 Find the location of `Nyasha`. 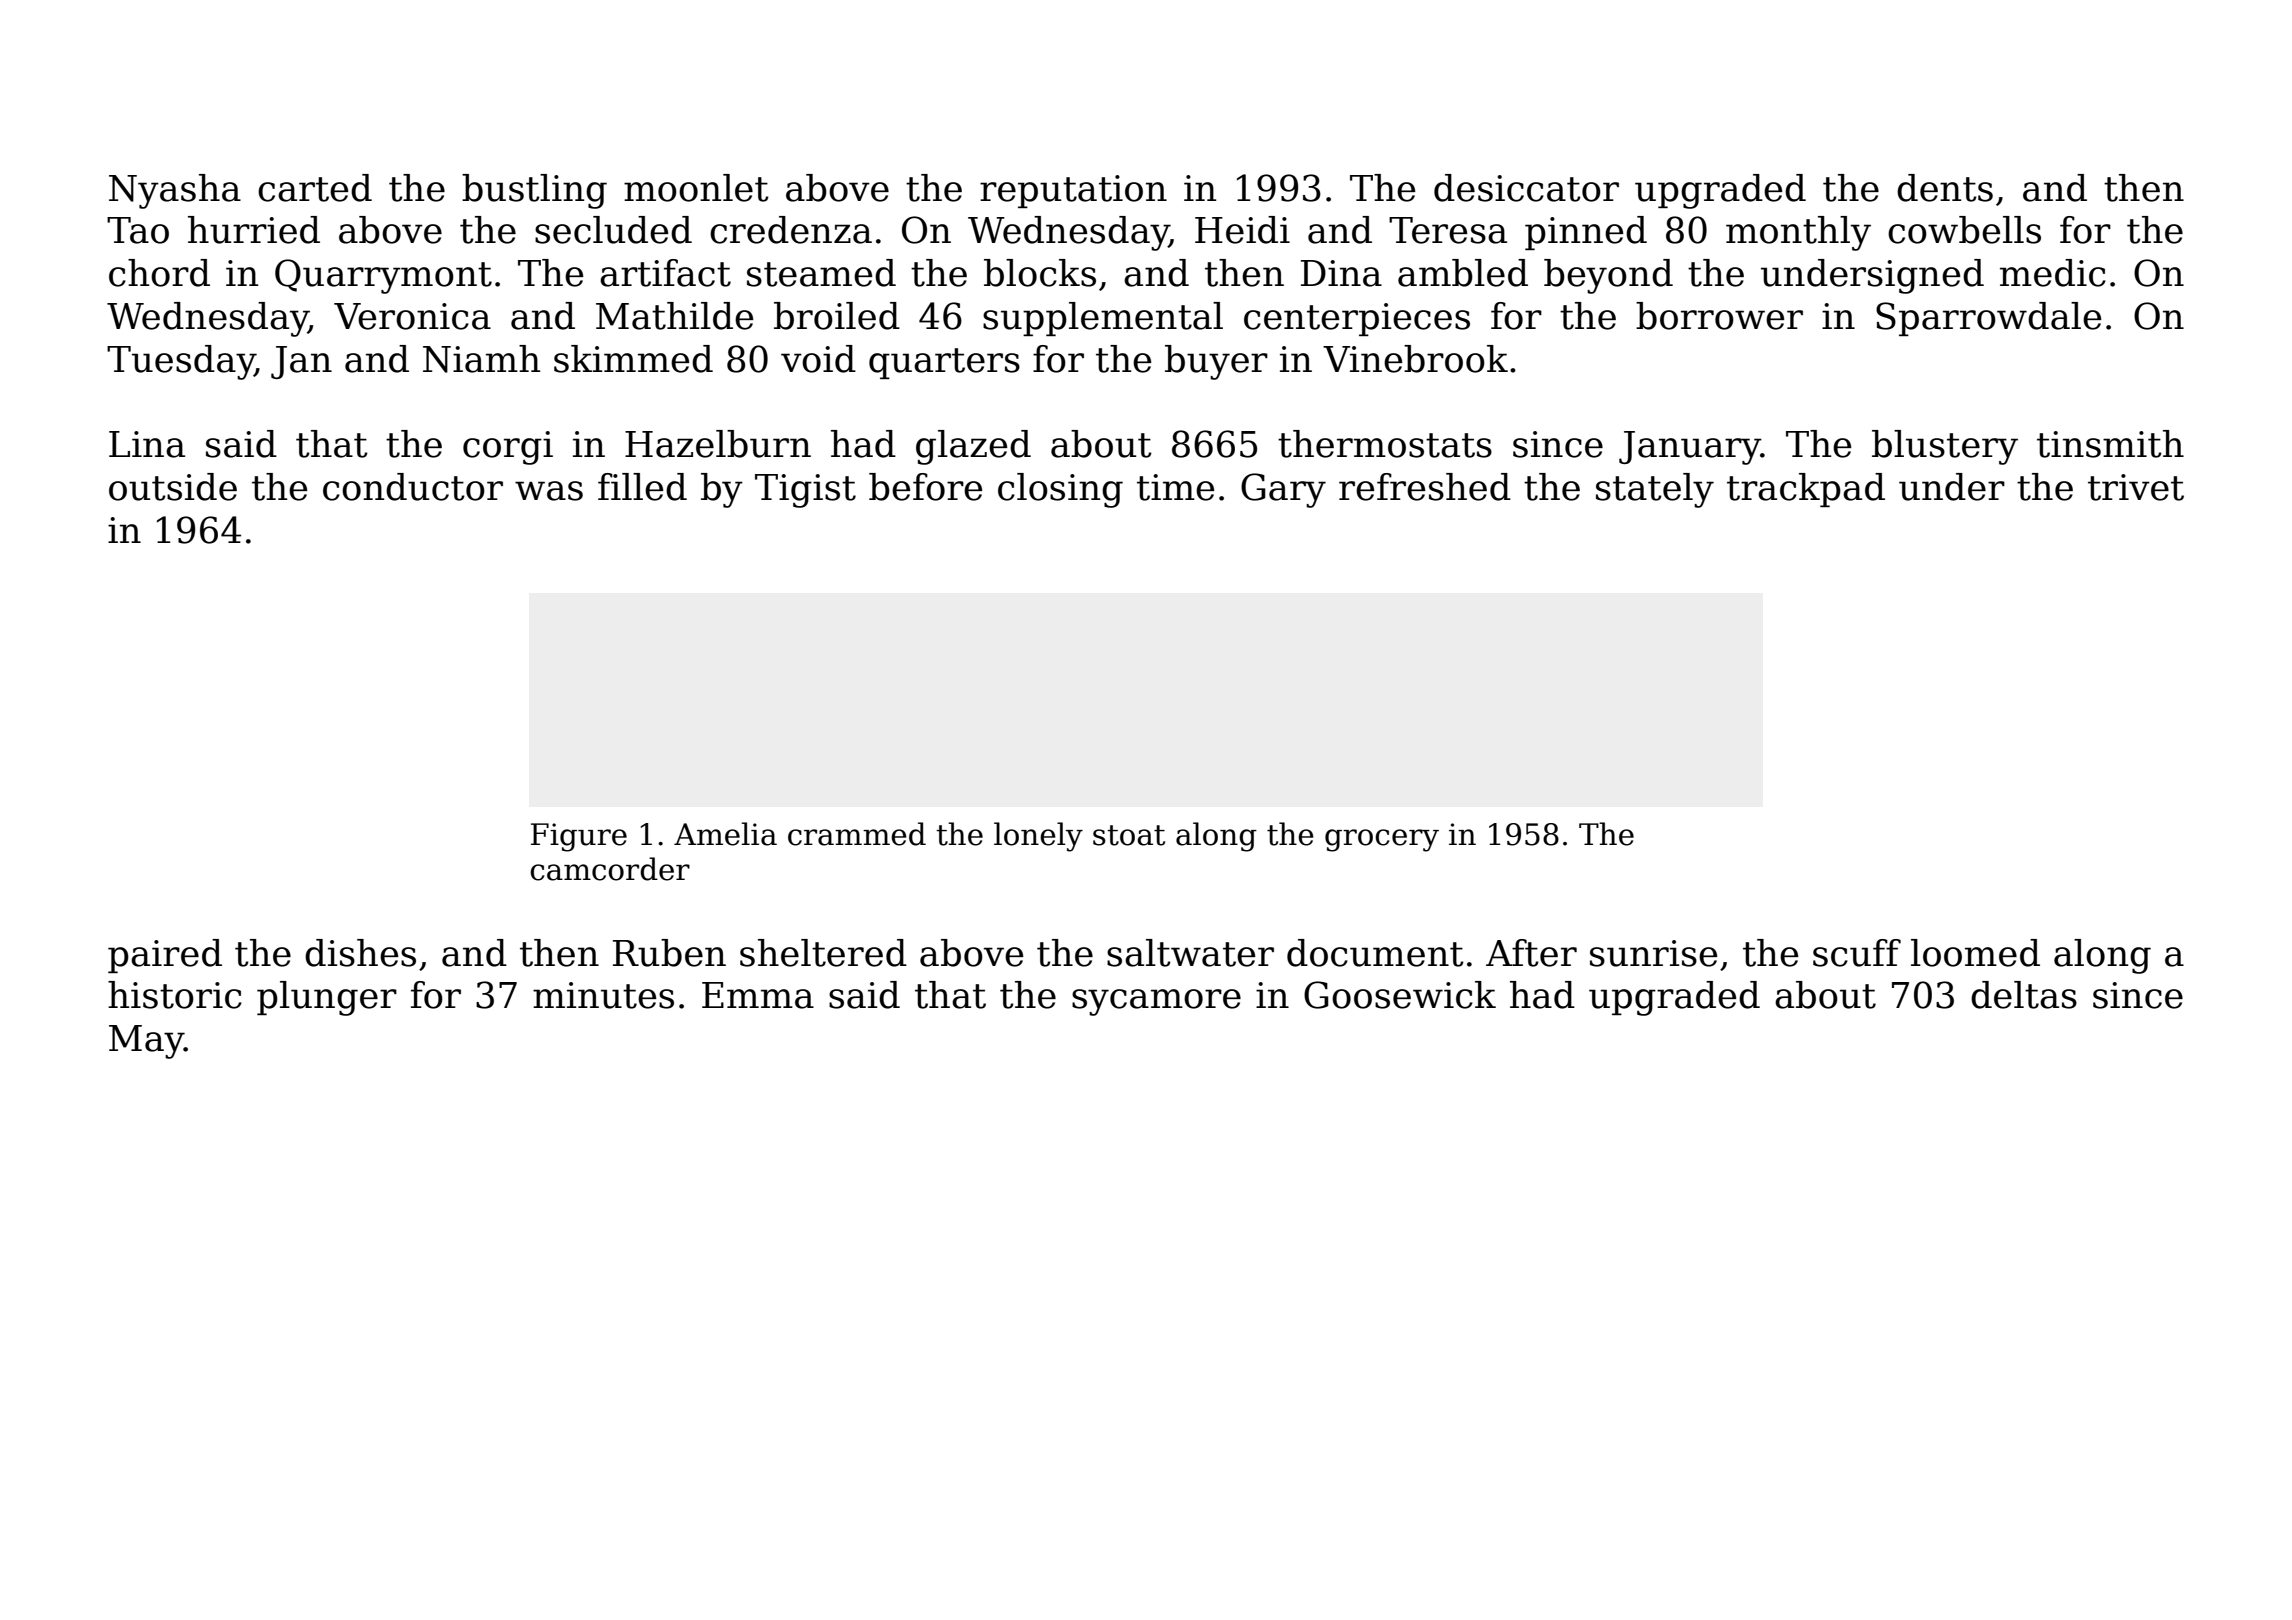

Nyasha is located at coordinates (175, 191).
